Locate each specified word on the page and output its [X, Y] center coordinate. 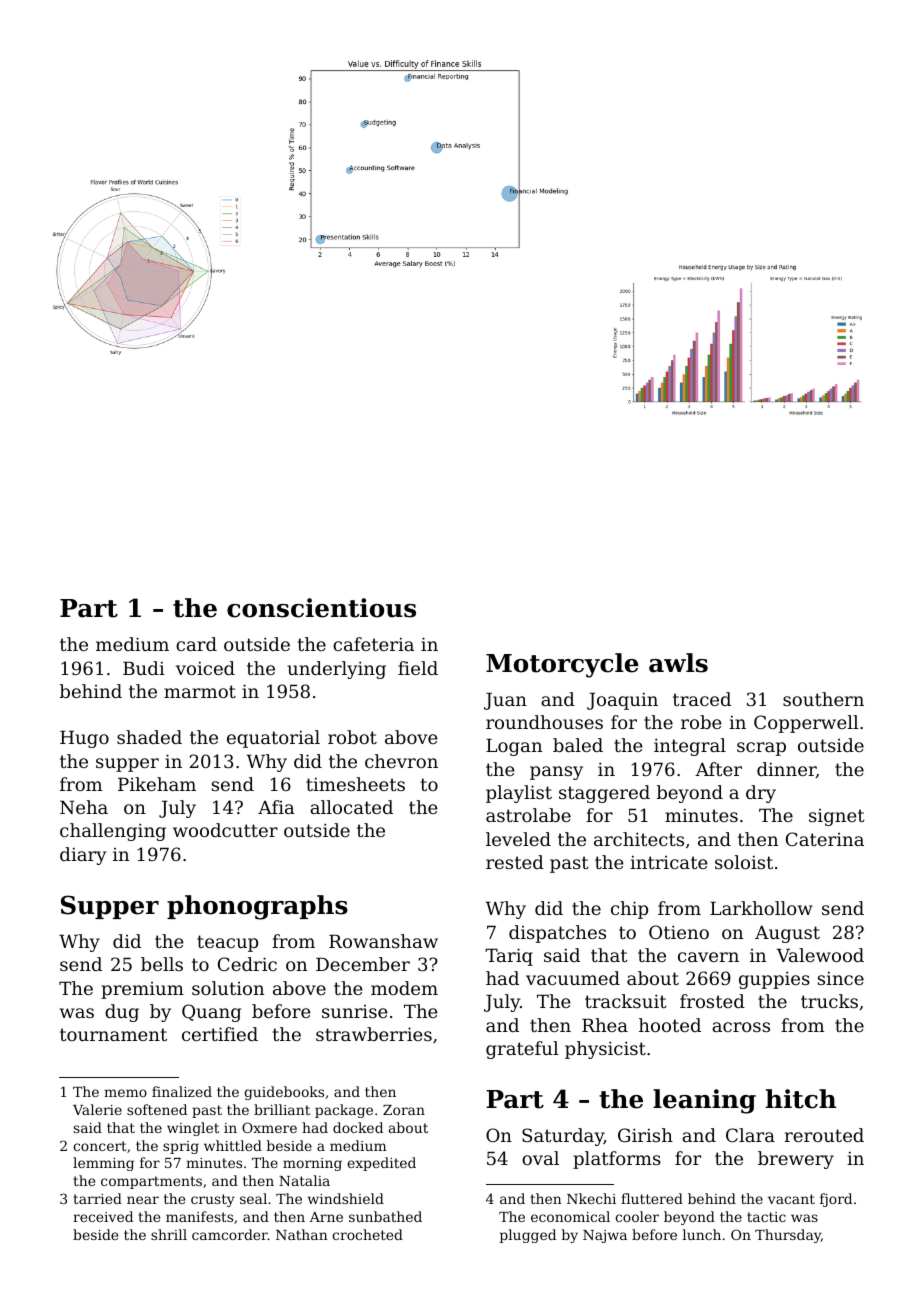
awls [678, 663]
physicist [605, 1050]
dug [122, 1013]
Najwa [605, 1236]
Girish [645, 1135]
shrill [169, 1234]
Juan [505, 701]
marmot [200, 691]
